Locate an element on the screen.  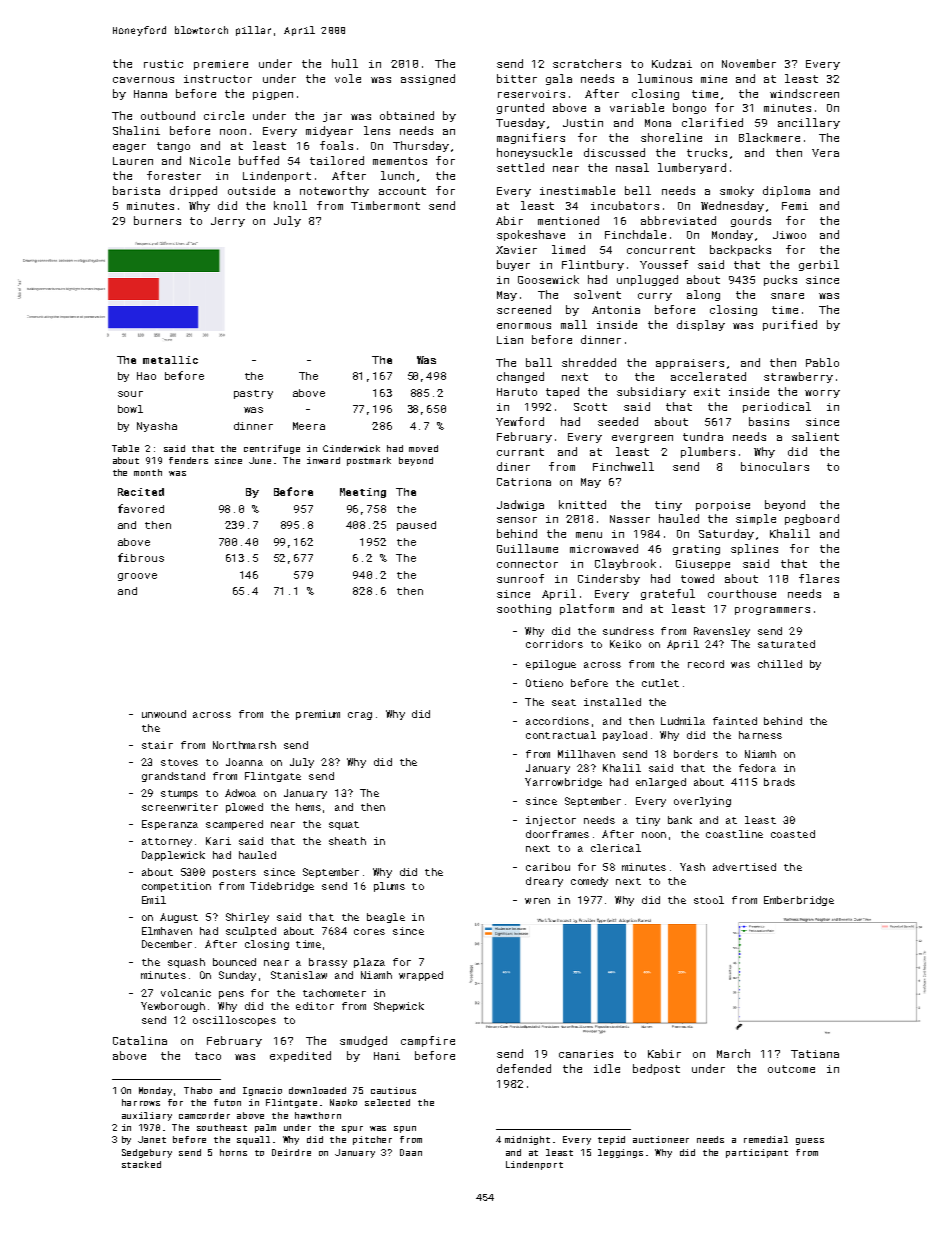
Emil is located at coordinates (154, 900).
